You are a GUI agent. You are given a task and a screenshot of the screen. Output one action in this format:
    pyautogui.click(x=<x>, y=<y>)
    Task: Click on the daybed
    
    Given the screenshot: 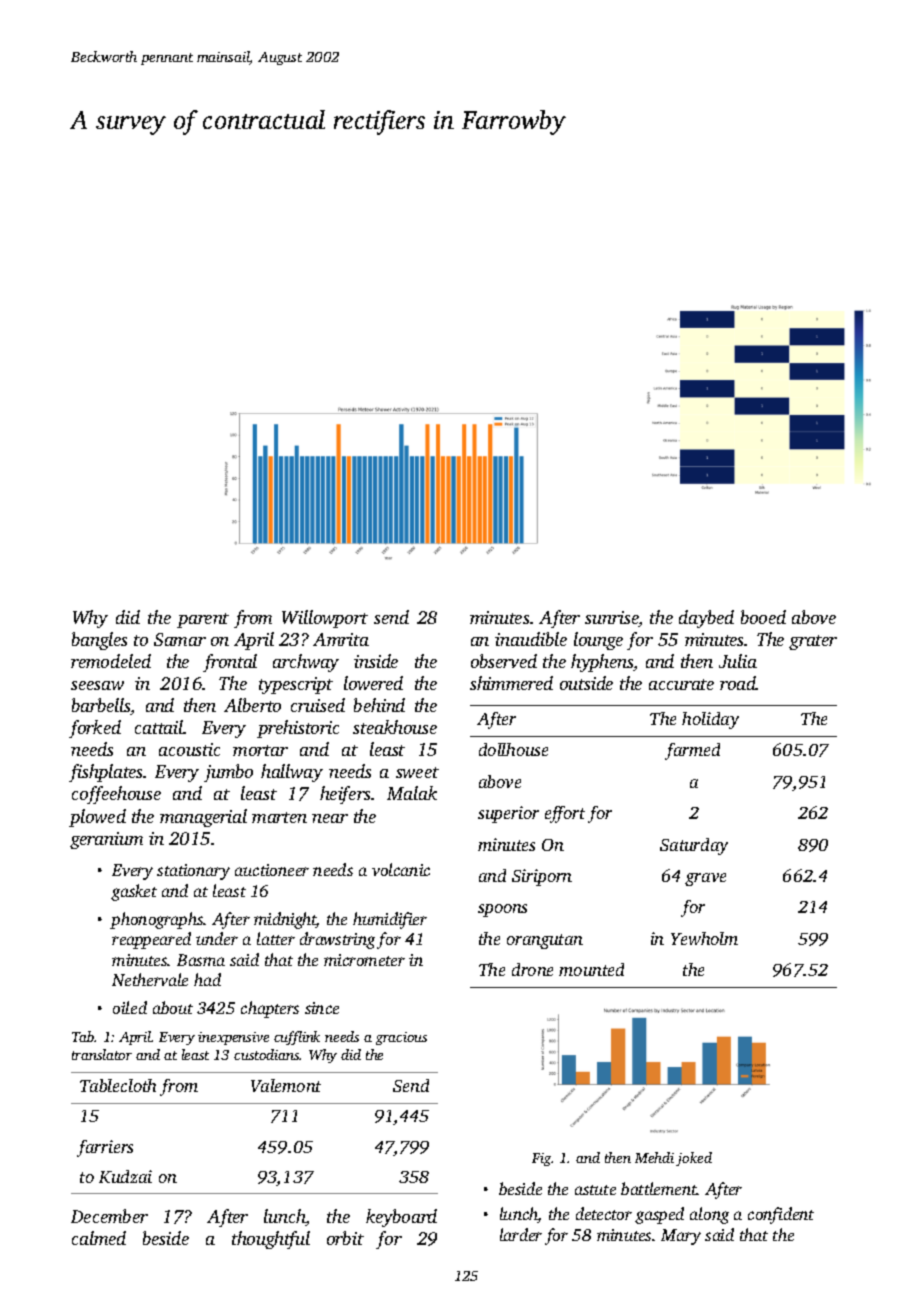 What is the action you would take?
    pyautogui.click(x=706, y=619)
